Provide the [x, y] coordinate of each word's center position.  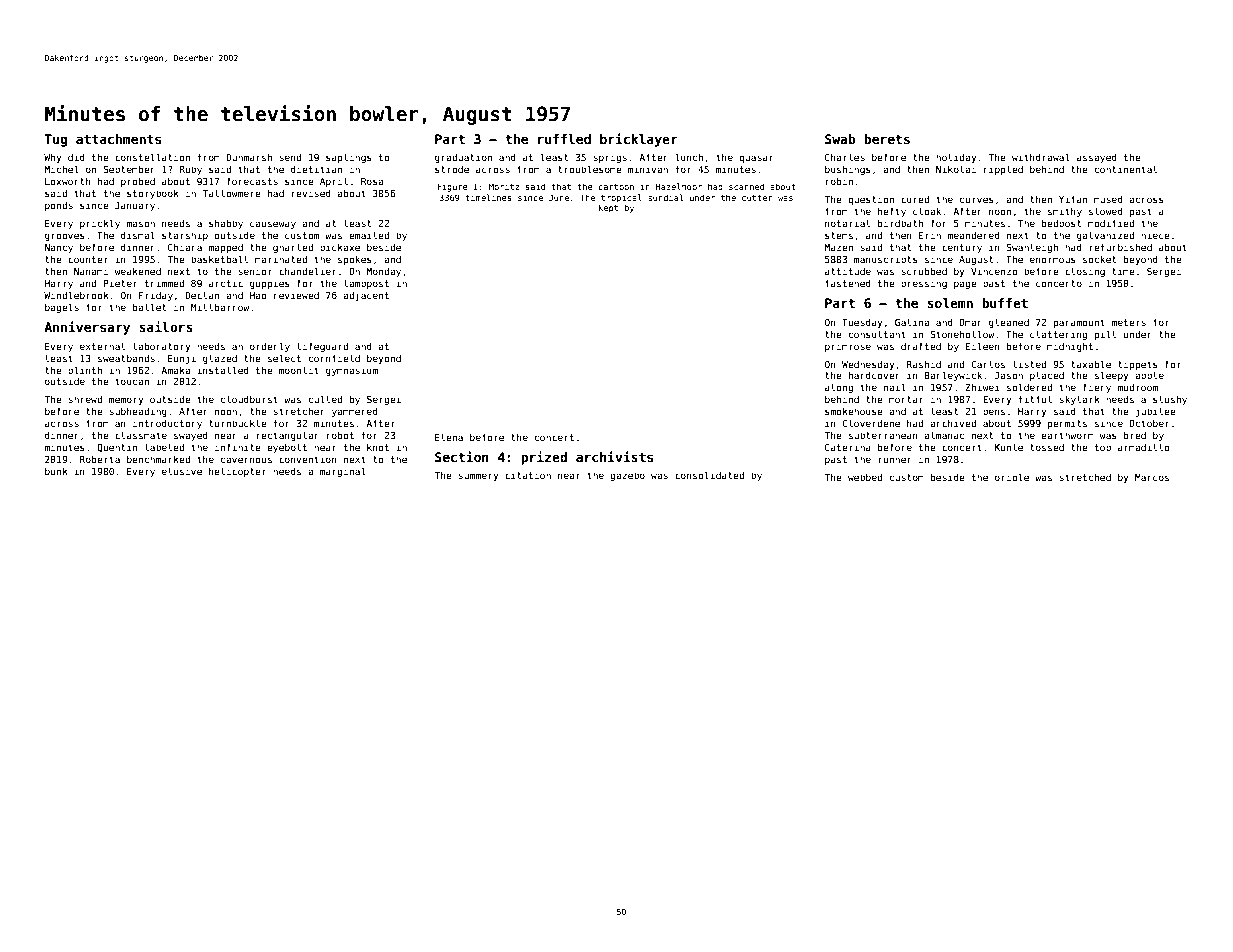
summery [478, 477]
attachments [118, 139]
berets [887, 139]
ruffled [564, 139]
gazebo [627, 476]
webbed [865, 477]
